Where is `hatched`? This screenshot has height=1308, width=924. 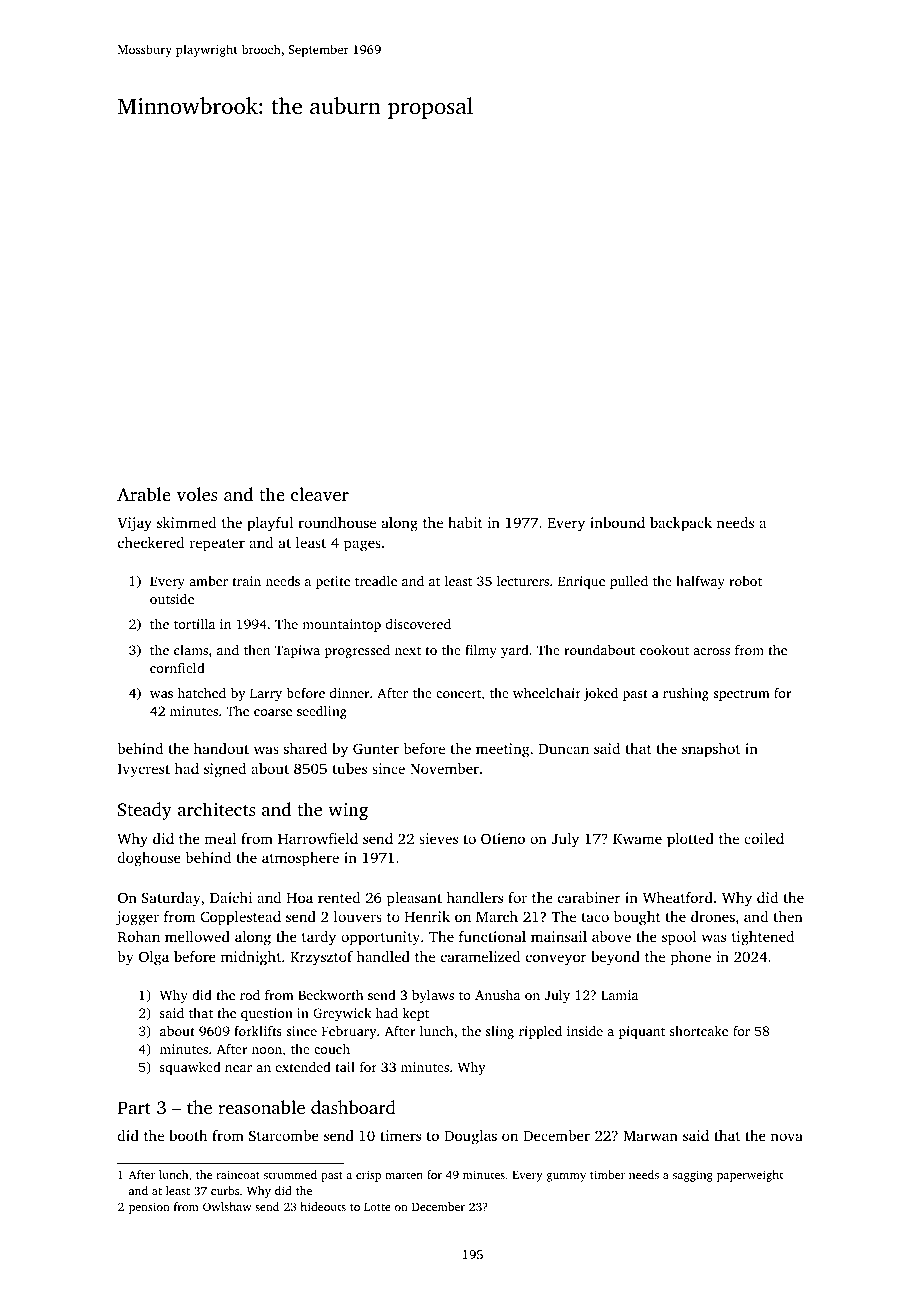
hatched is located at coordinates (202, 693).
